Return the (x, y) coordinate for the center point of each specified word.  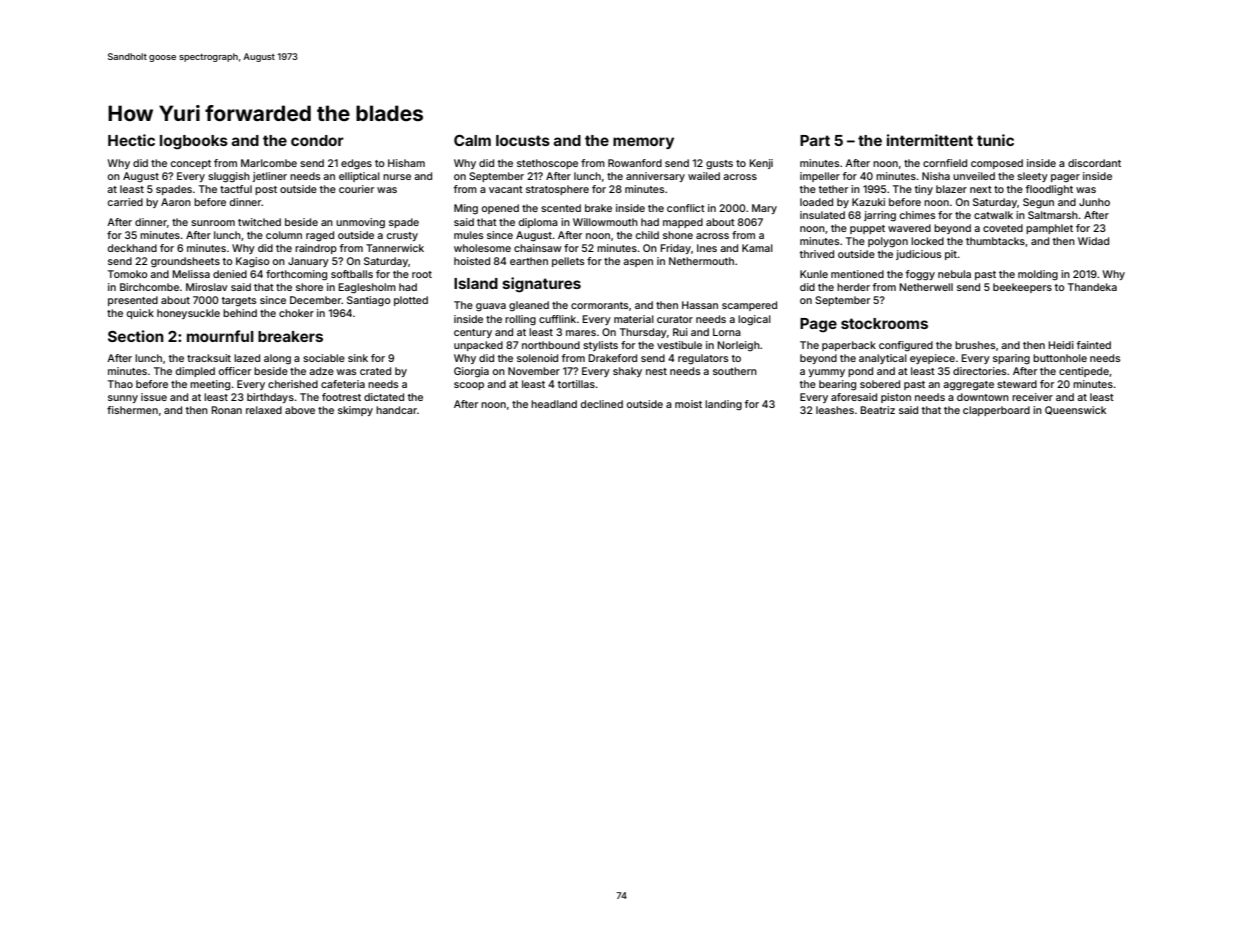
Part (815, 140)
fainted (1094, 345)
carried (125, 202)
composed (997, 164)
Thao (120, 384)
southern (735, 371)
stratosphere (557, 190)
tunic (995, 140)
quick (140, 314)
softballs (352, 274)
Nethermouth (701, 261)
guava (491, 307)
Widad (1093, 241)
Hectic (131, 140)
